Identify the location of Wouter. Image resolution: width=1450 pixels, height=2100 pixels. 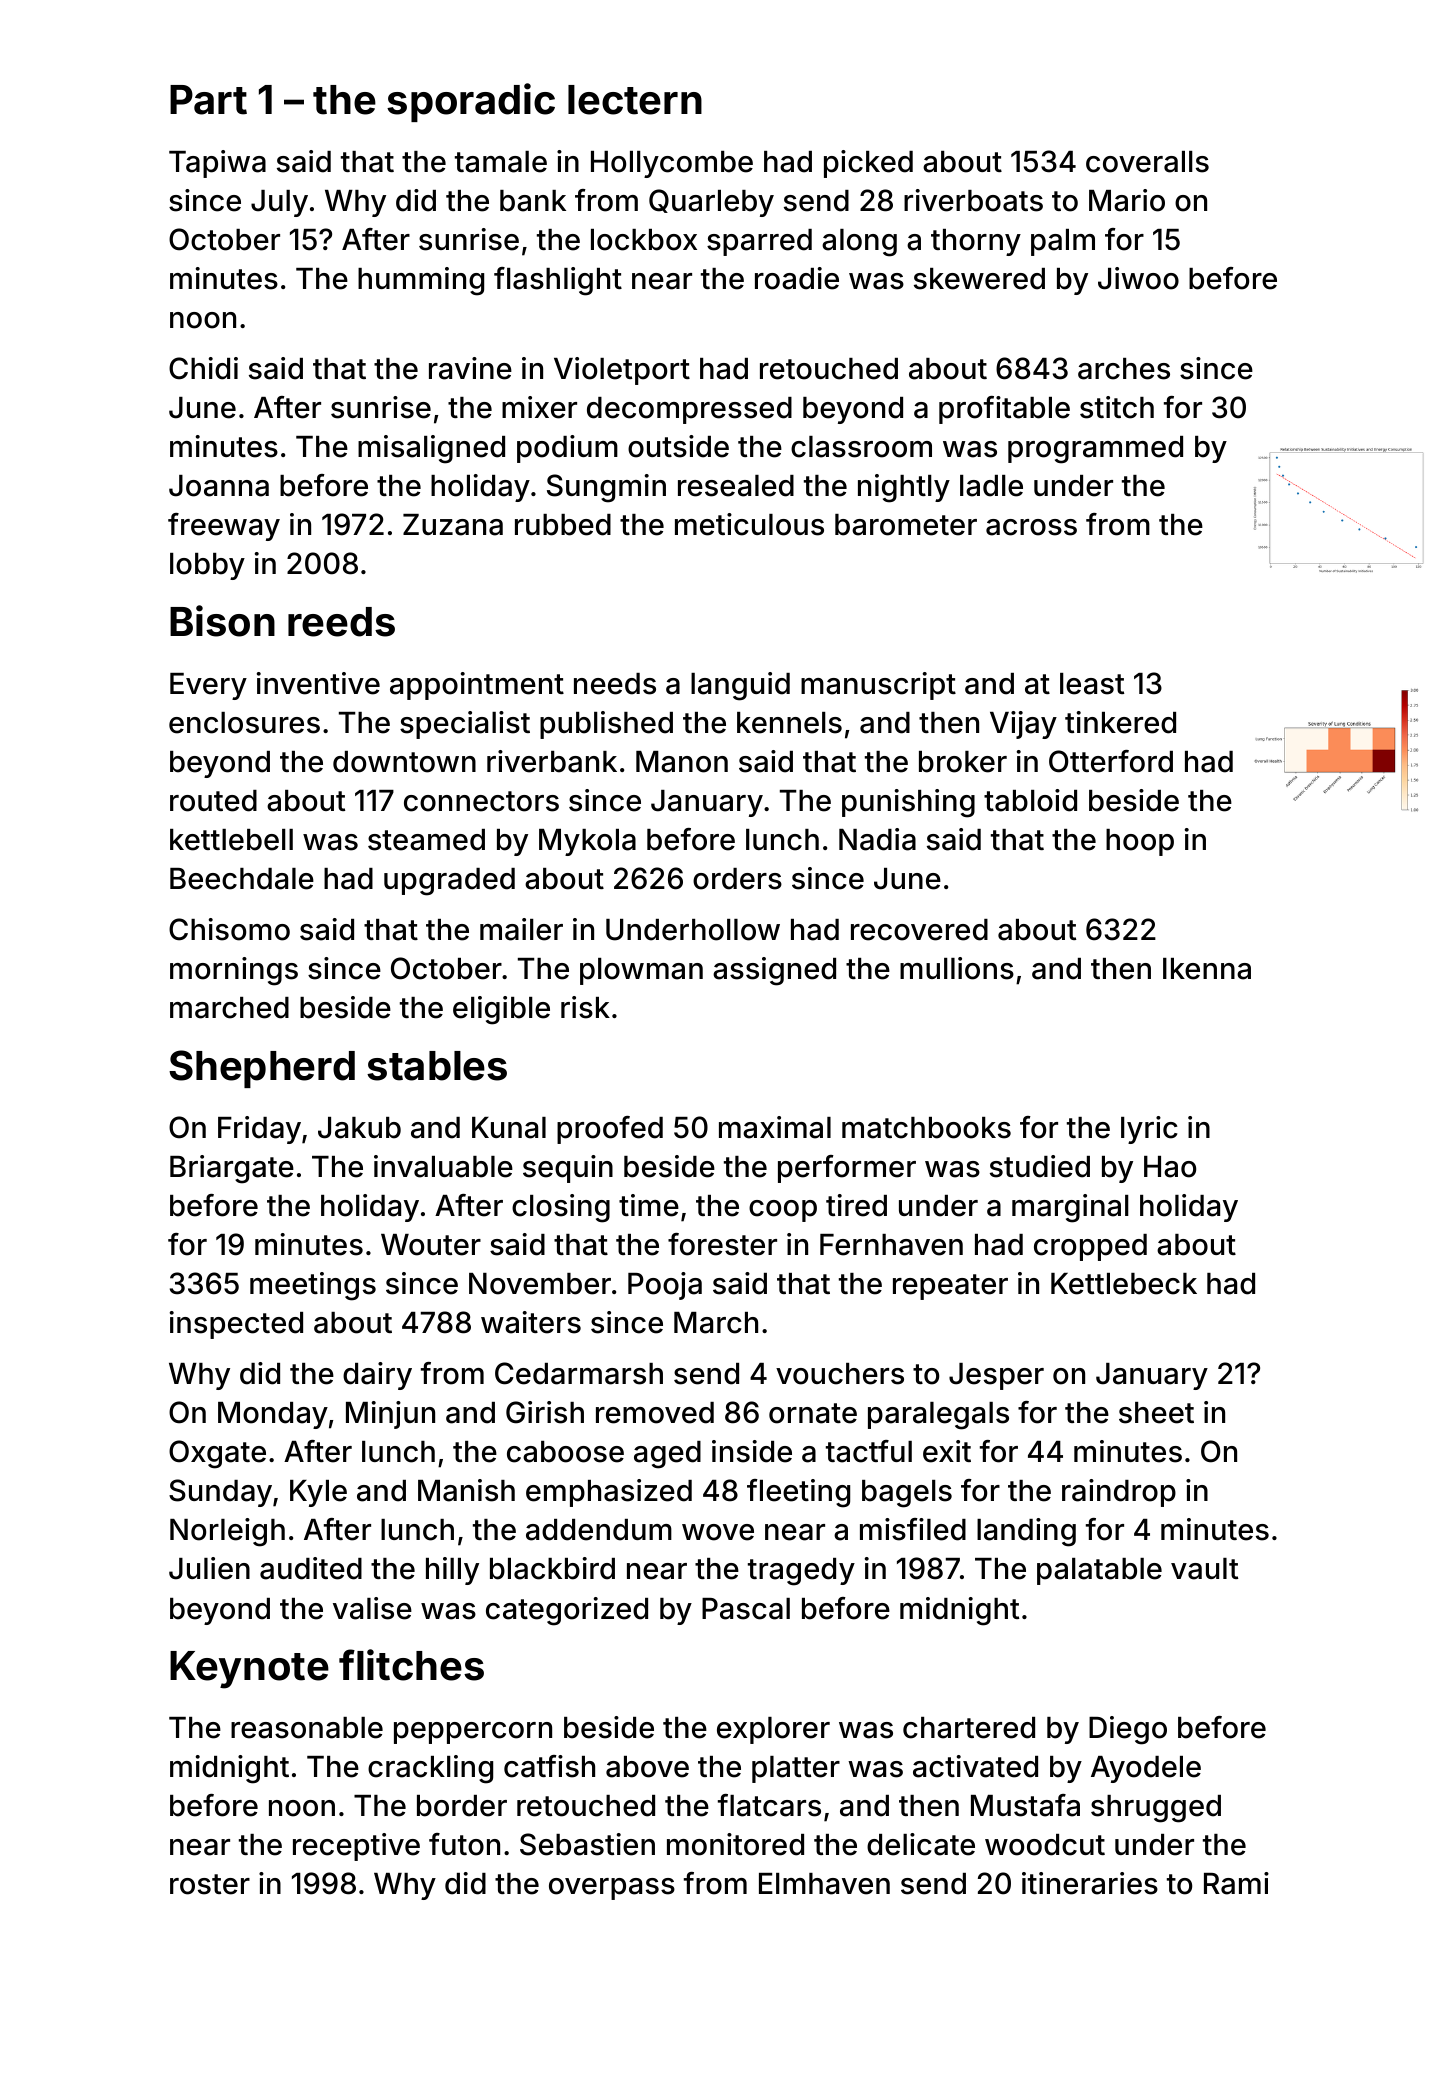
(431, 1245).
